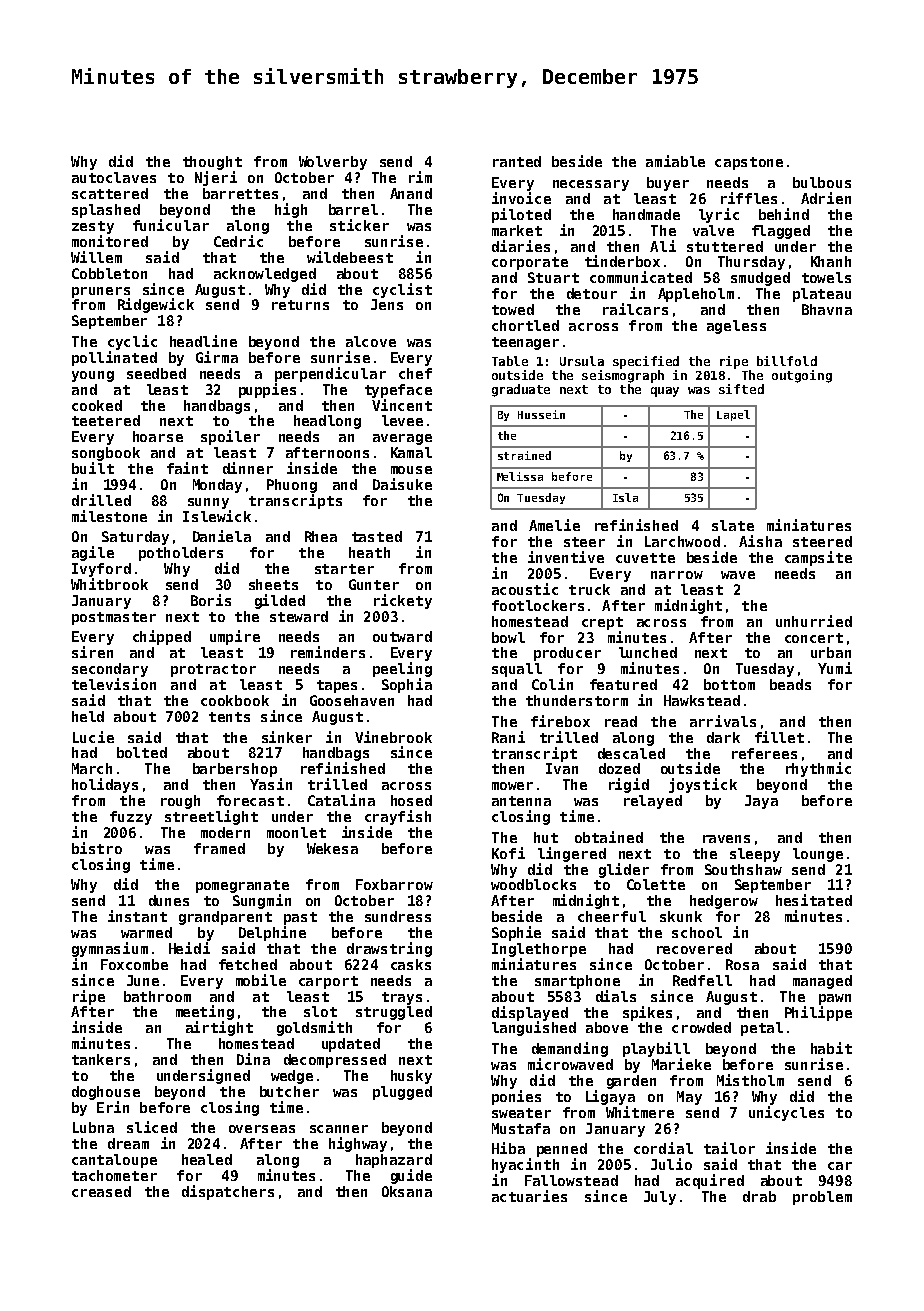 The width and height of the screenshot is (924, 1311). What do you see at coordinates (93, 1127) in the screenshot?
I see `Lubna` at bounding box center [93, 1127].
